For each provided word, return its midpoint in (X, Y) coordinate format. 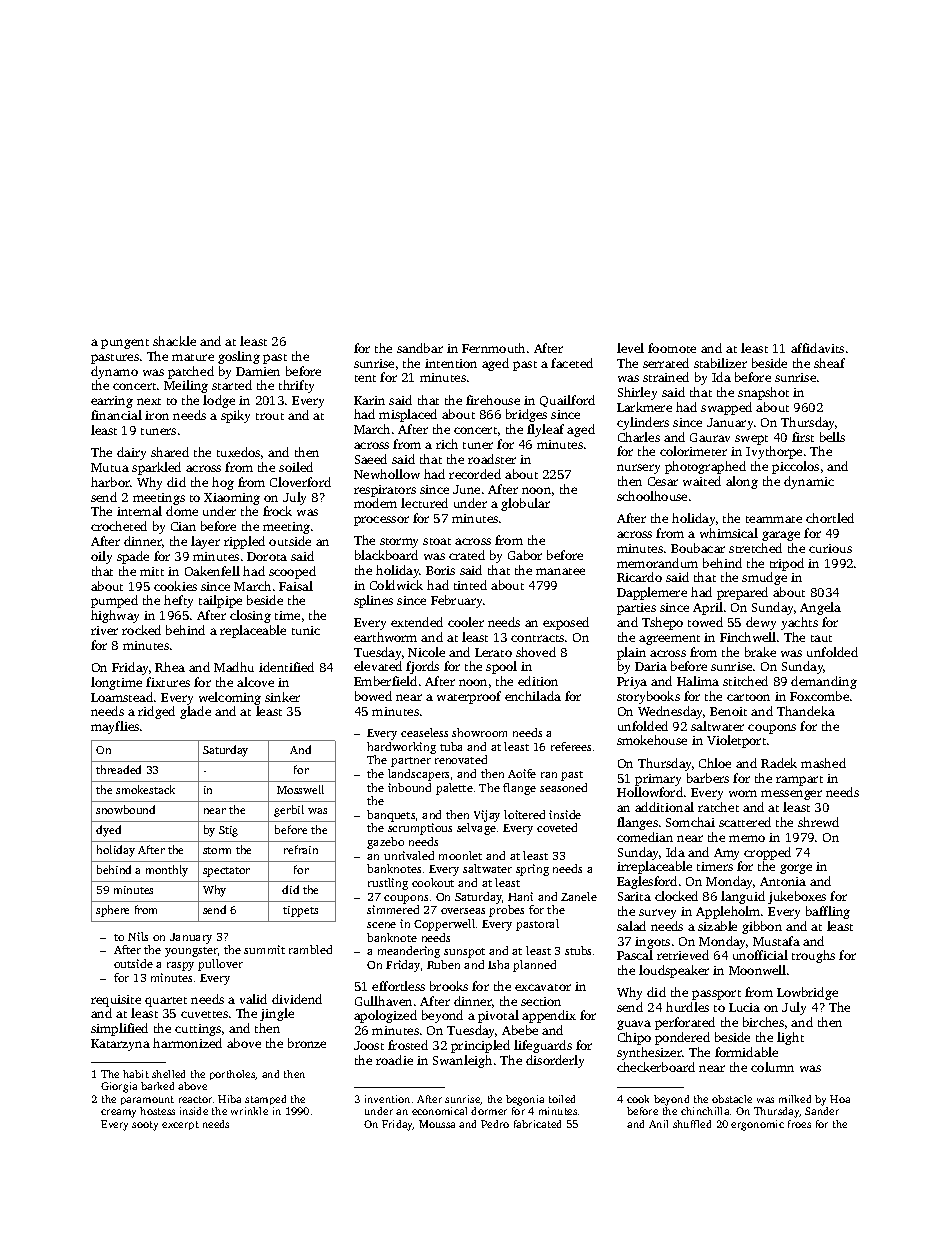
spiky (235, 416)
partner (411, 762)
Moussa (437, 1124)
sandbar (420, 348)
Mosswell (300, 789)
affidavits (817, 348)
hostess (157, 1111)
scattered (745, 822)
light (790, 1038)
